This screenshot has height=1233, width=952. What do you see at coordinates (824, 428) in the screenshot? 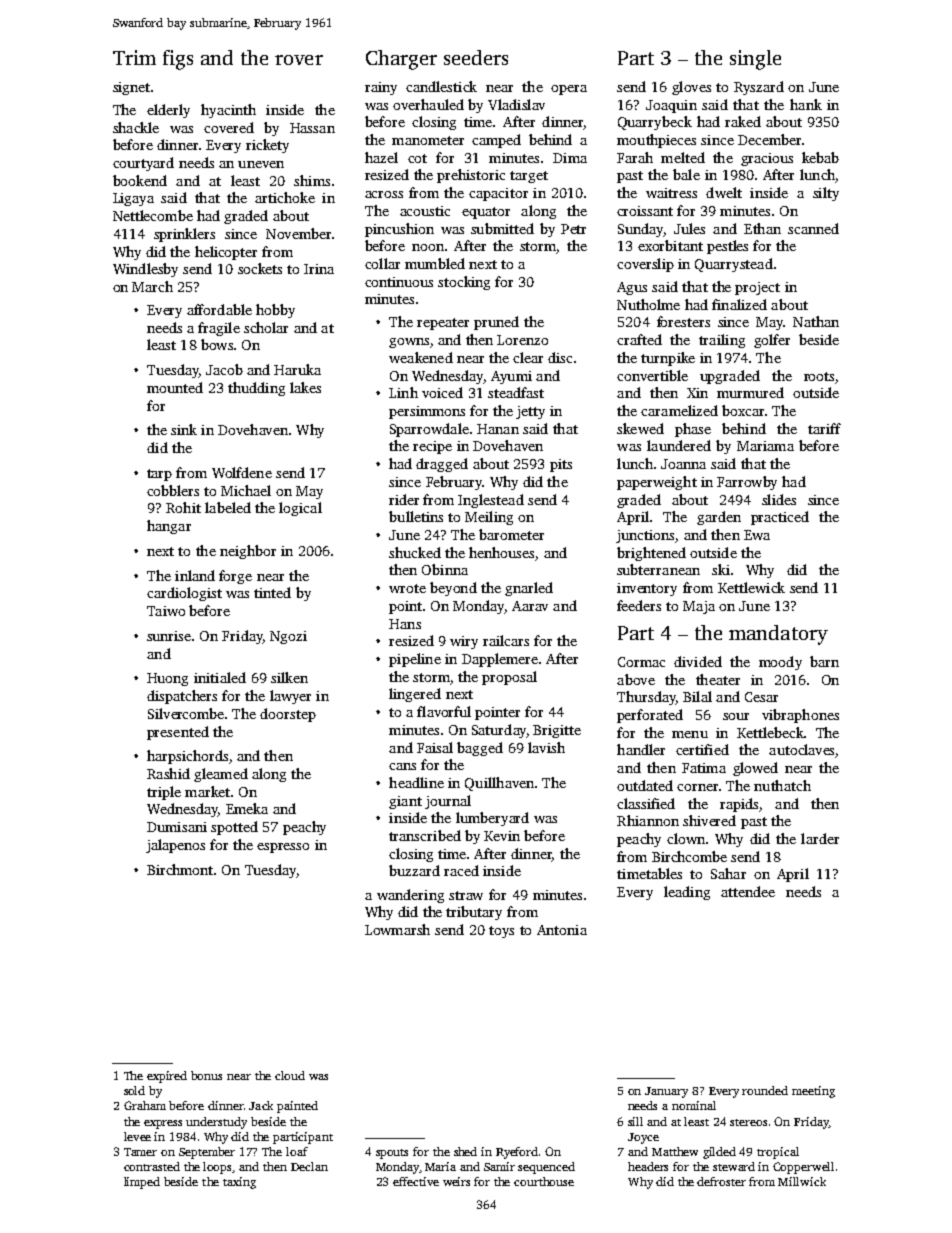
I see `tariff` at bounding box center [824, 428].
